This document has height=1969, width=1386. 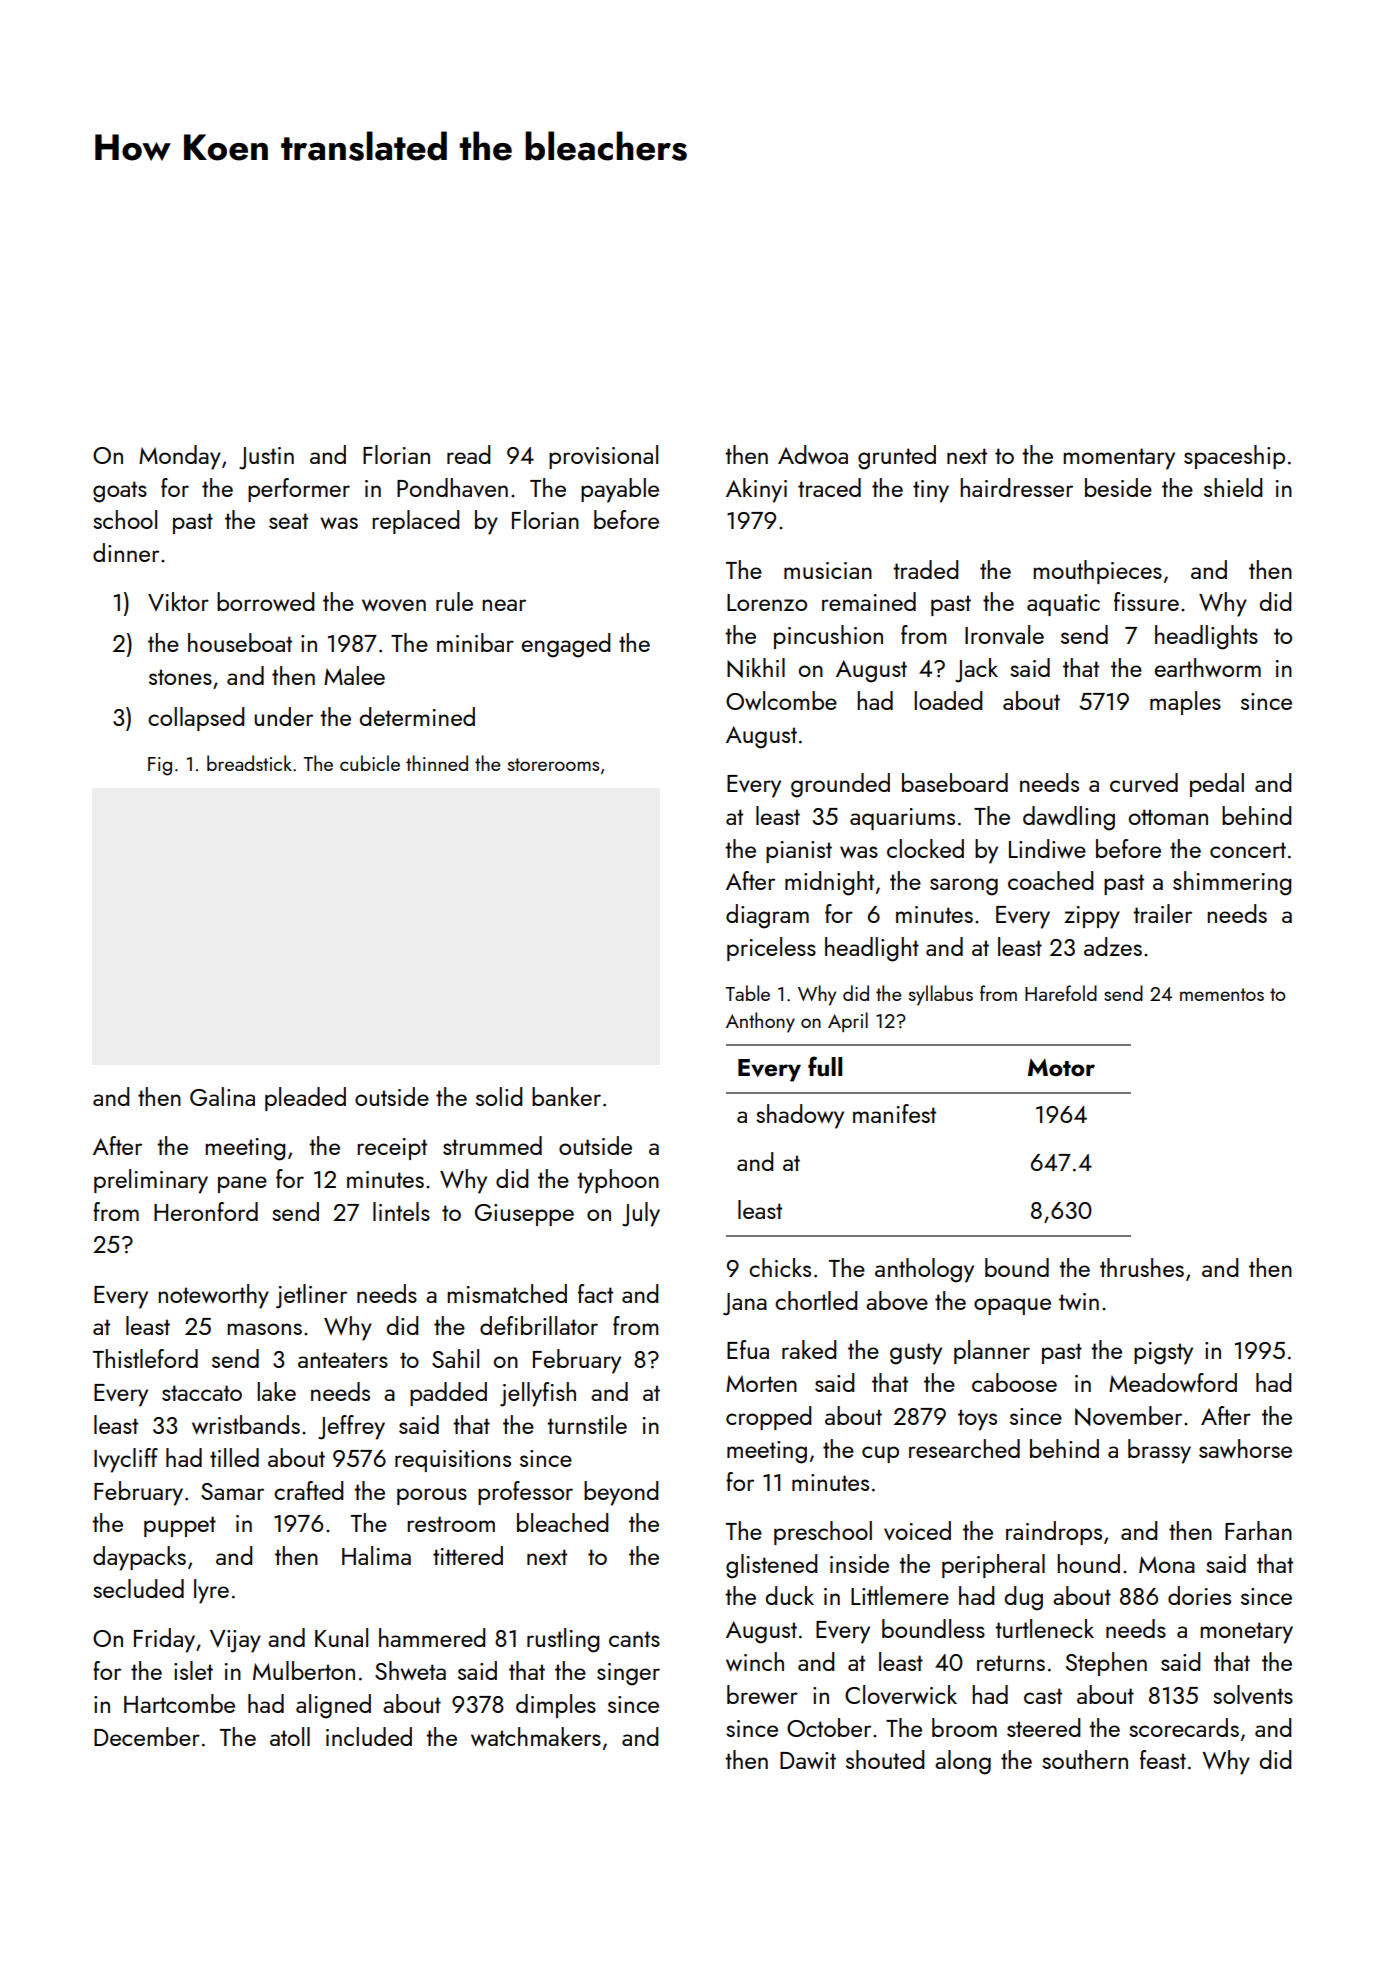 What do you see at coordinates (1069, 818) in the document?
I see `dawdling` at bounding box center [1069, 818].
